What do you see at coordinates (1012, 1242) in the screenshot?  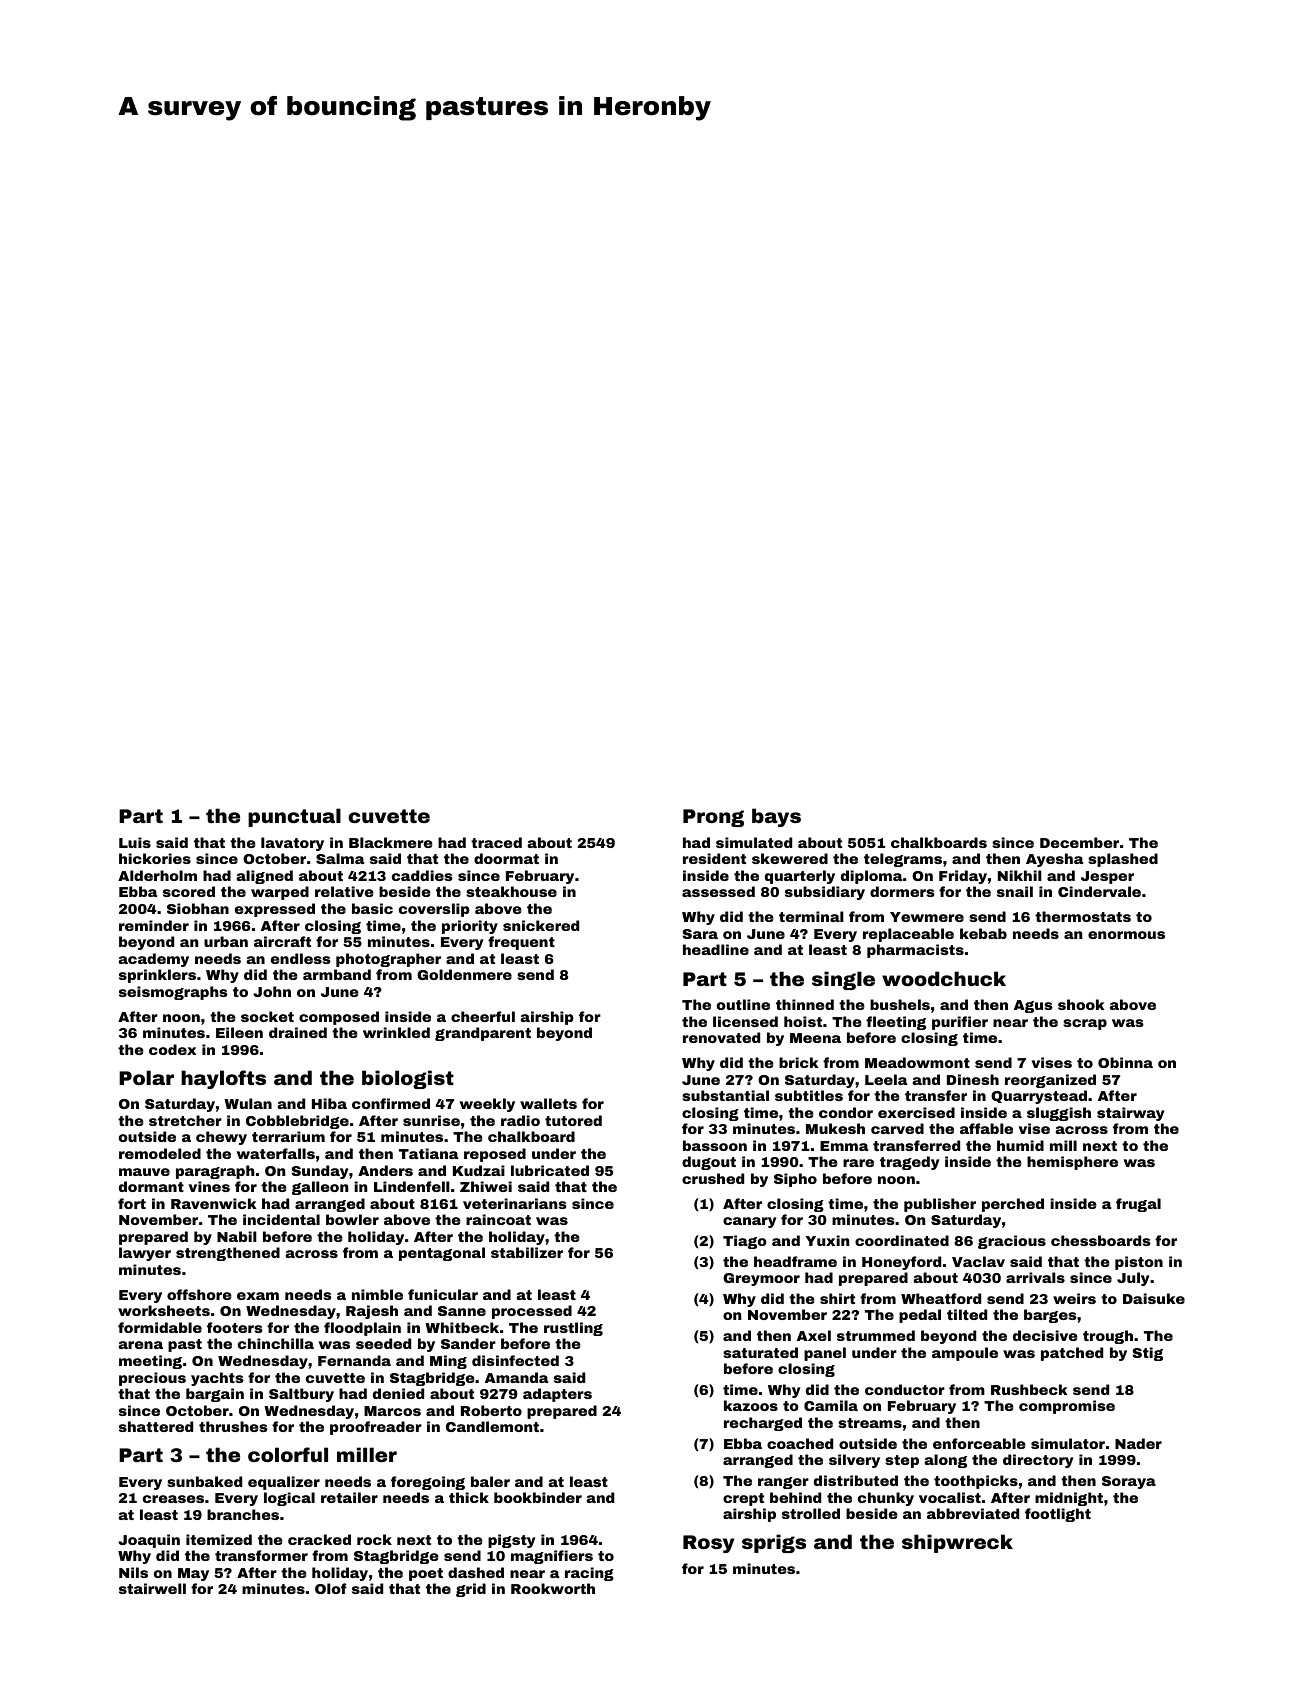 I see `gracious` at bounding box center [1012, 1242].
